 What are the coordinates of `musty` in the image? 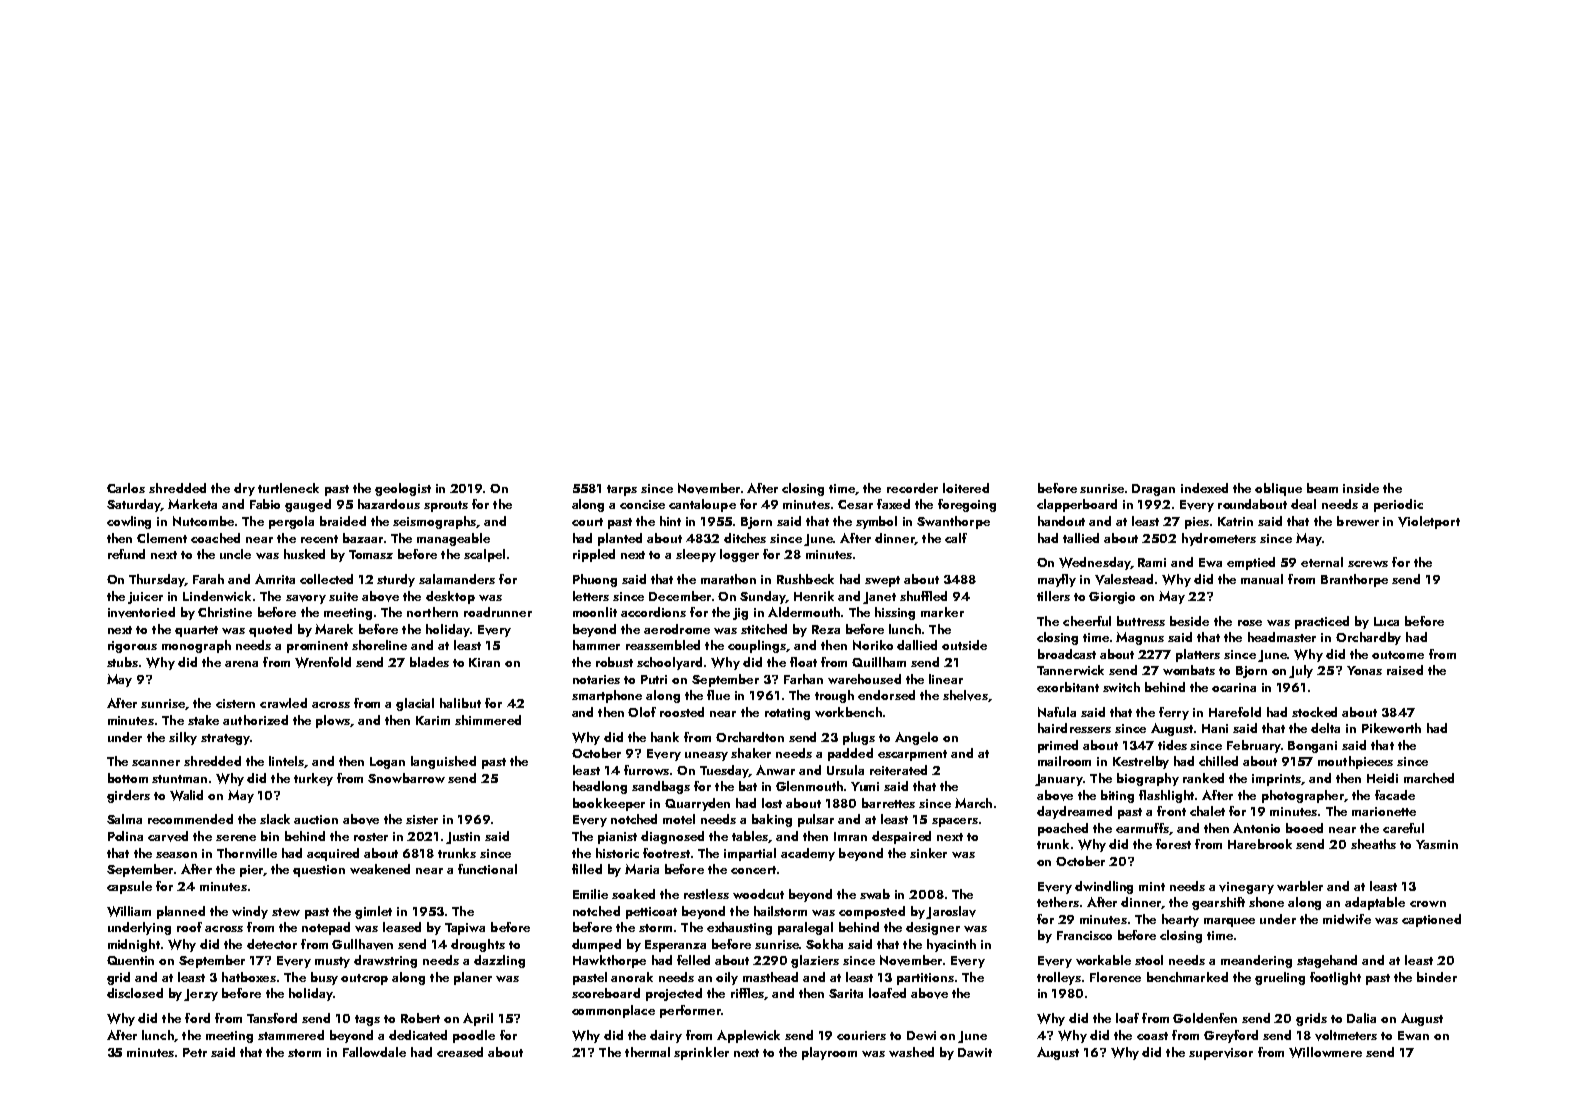 It's located at (332, 962).
